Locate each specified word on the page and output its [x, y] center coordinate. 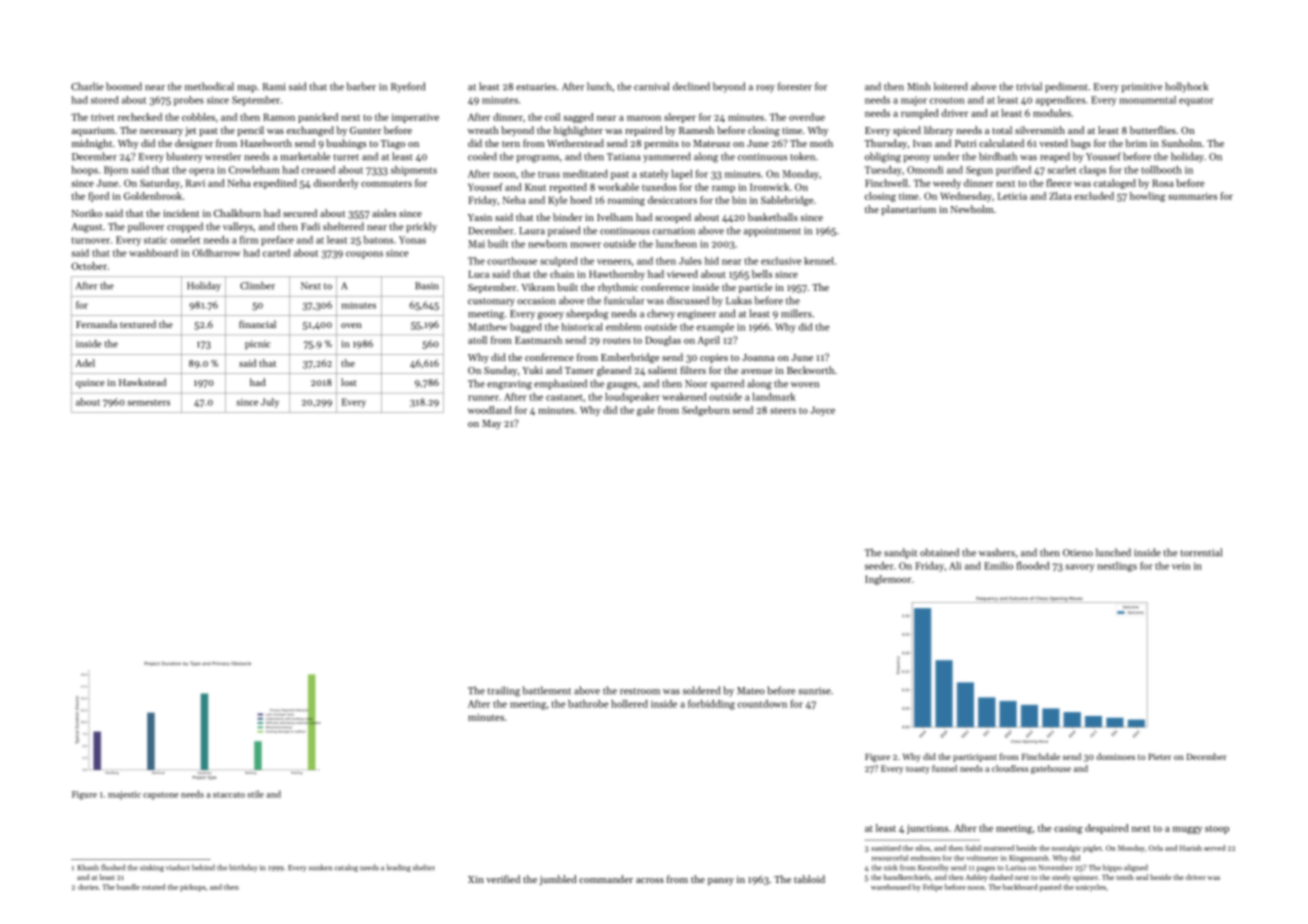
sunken [320, 867]
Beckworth [810, 370]
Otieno [1078, 553]
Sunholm [1182, 143]
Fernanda [96, 324]
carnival [651, 86]
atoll [477, 340]
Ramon [279, 117]
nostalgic [1066, 849]
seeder [879, 566]
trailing [504, 691]
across [650, 880]
